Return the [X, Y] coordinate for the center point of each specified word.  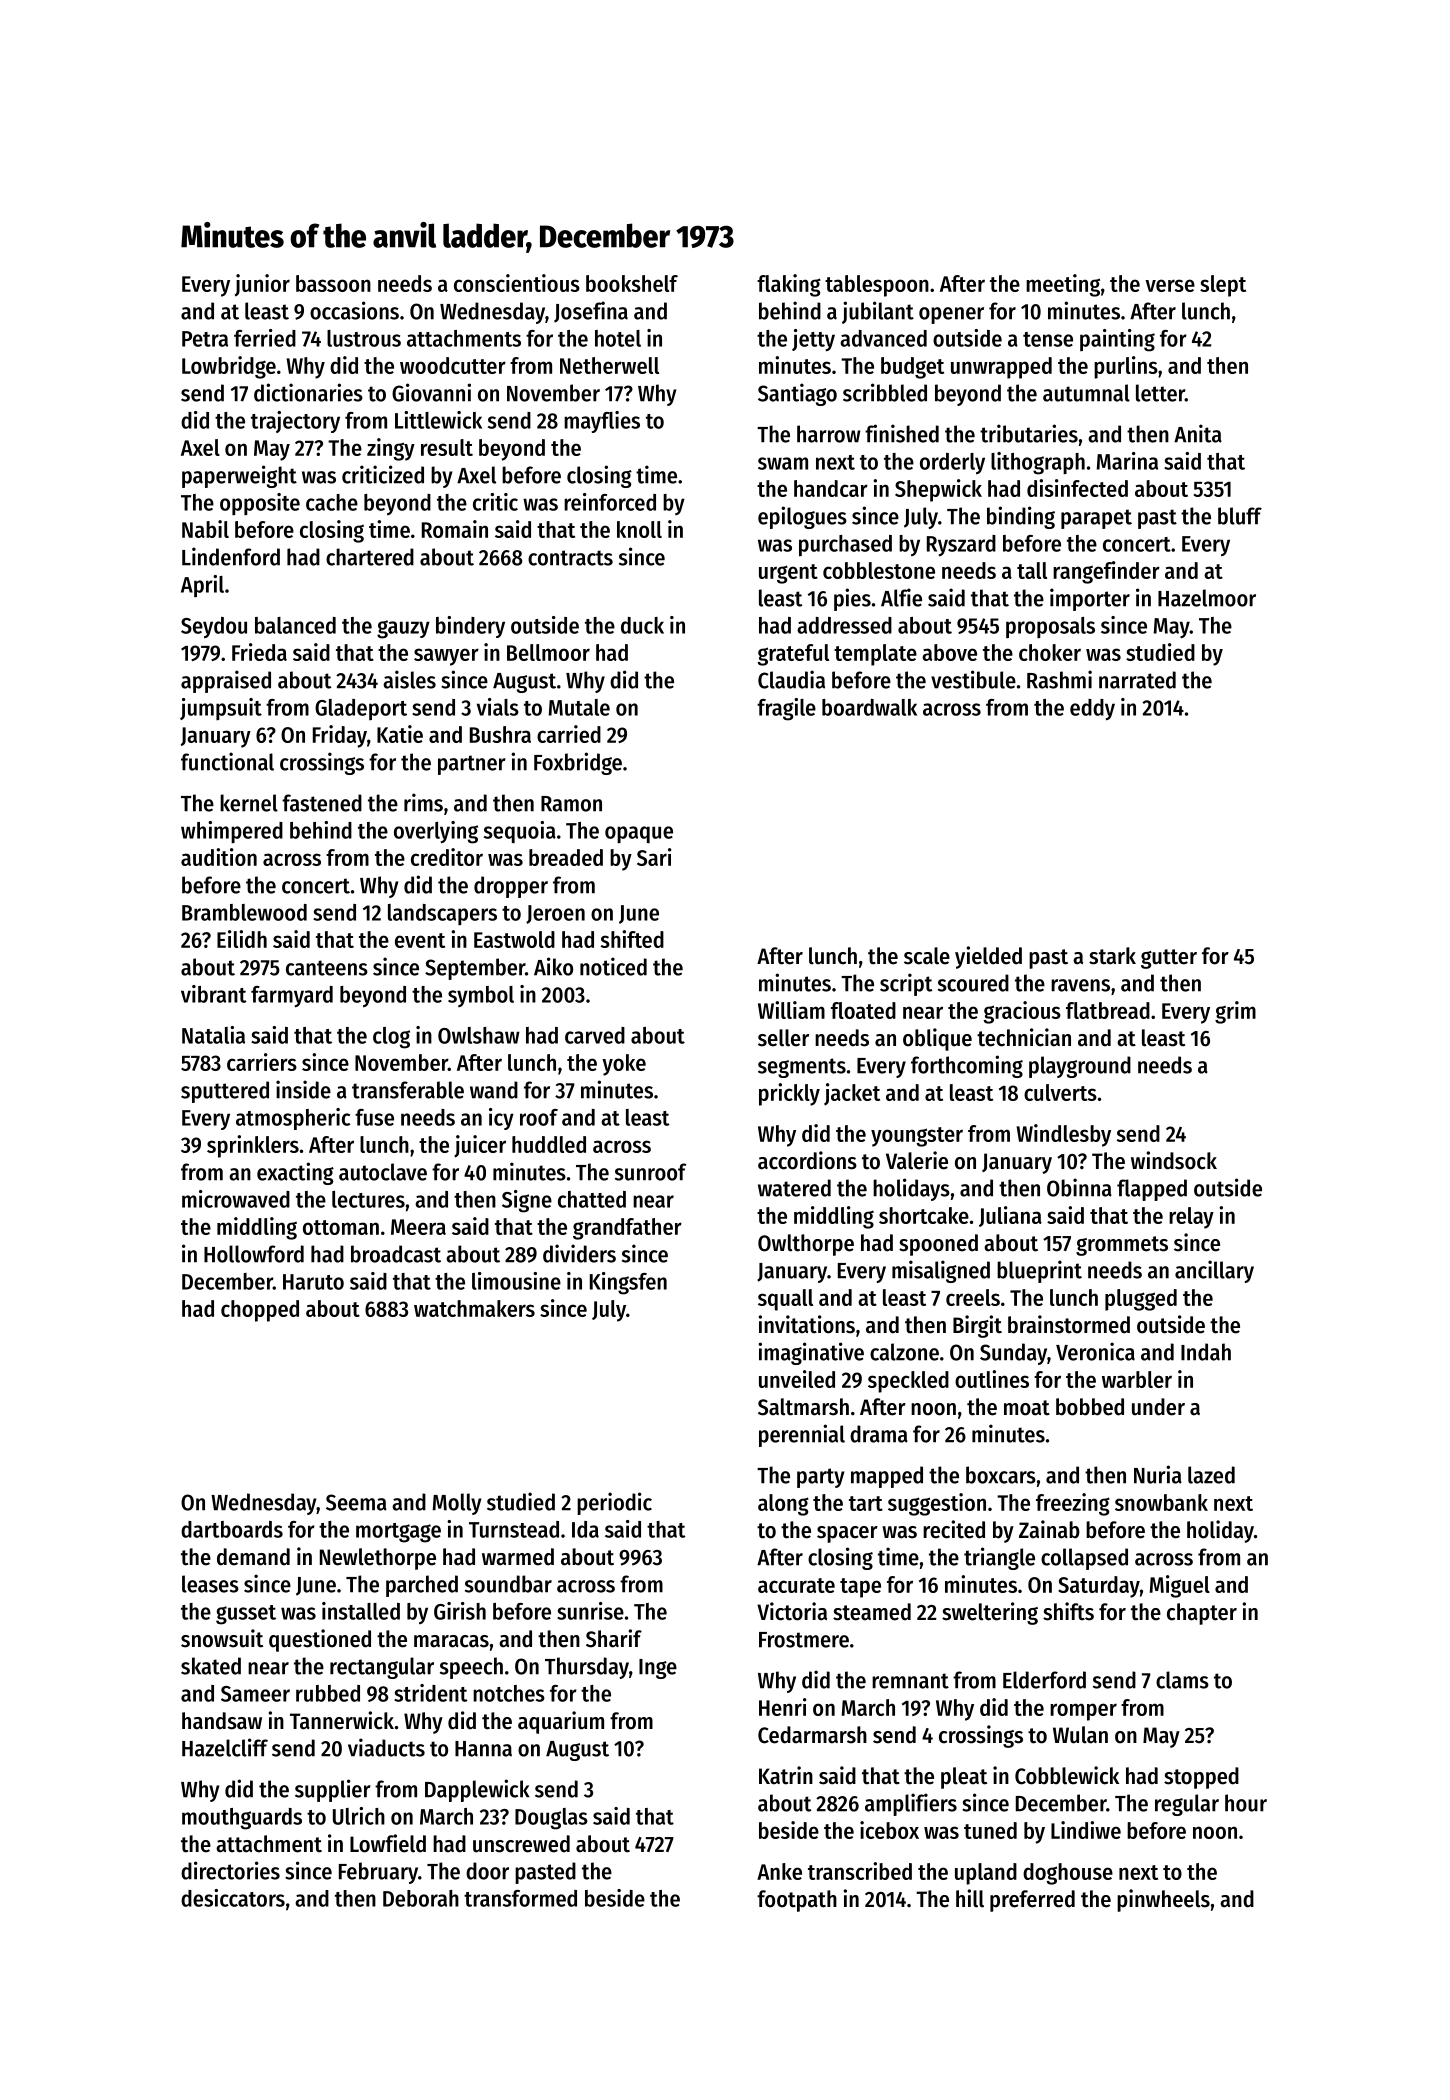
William [791, 1010]
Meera [418, 1227]
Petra [205, 339]
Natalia [213, 1035]
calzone [904, 1352]
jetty [813, 340]
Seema [356, 1502]
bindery [470, 627]
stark [1112, 956]
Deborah [421, 1898]
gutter [1169, 959]
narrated [1137, 680]
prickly [789, 1094]
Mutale [579, 707]
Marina [1127, 461]
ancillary [1214, 1271]
